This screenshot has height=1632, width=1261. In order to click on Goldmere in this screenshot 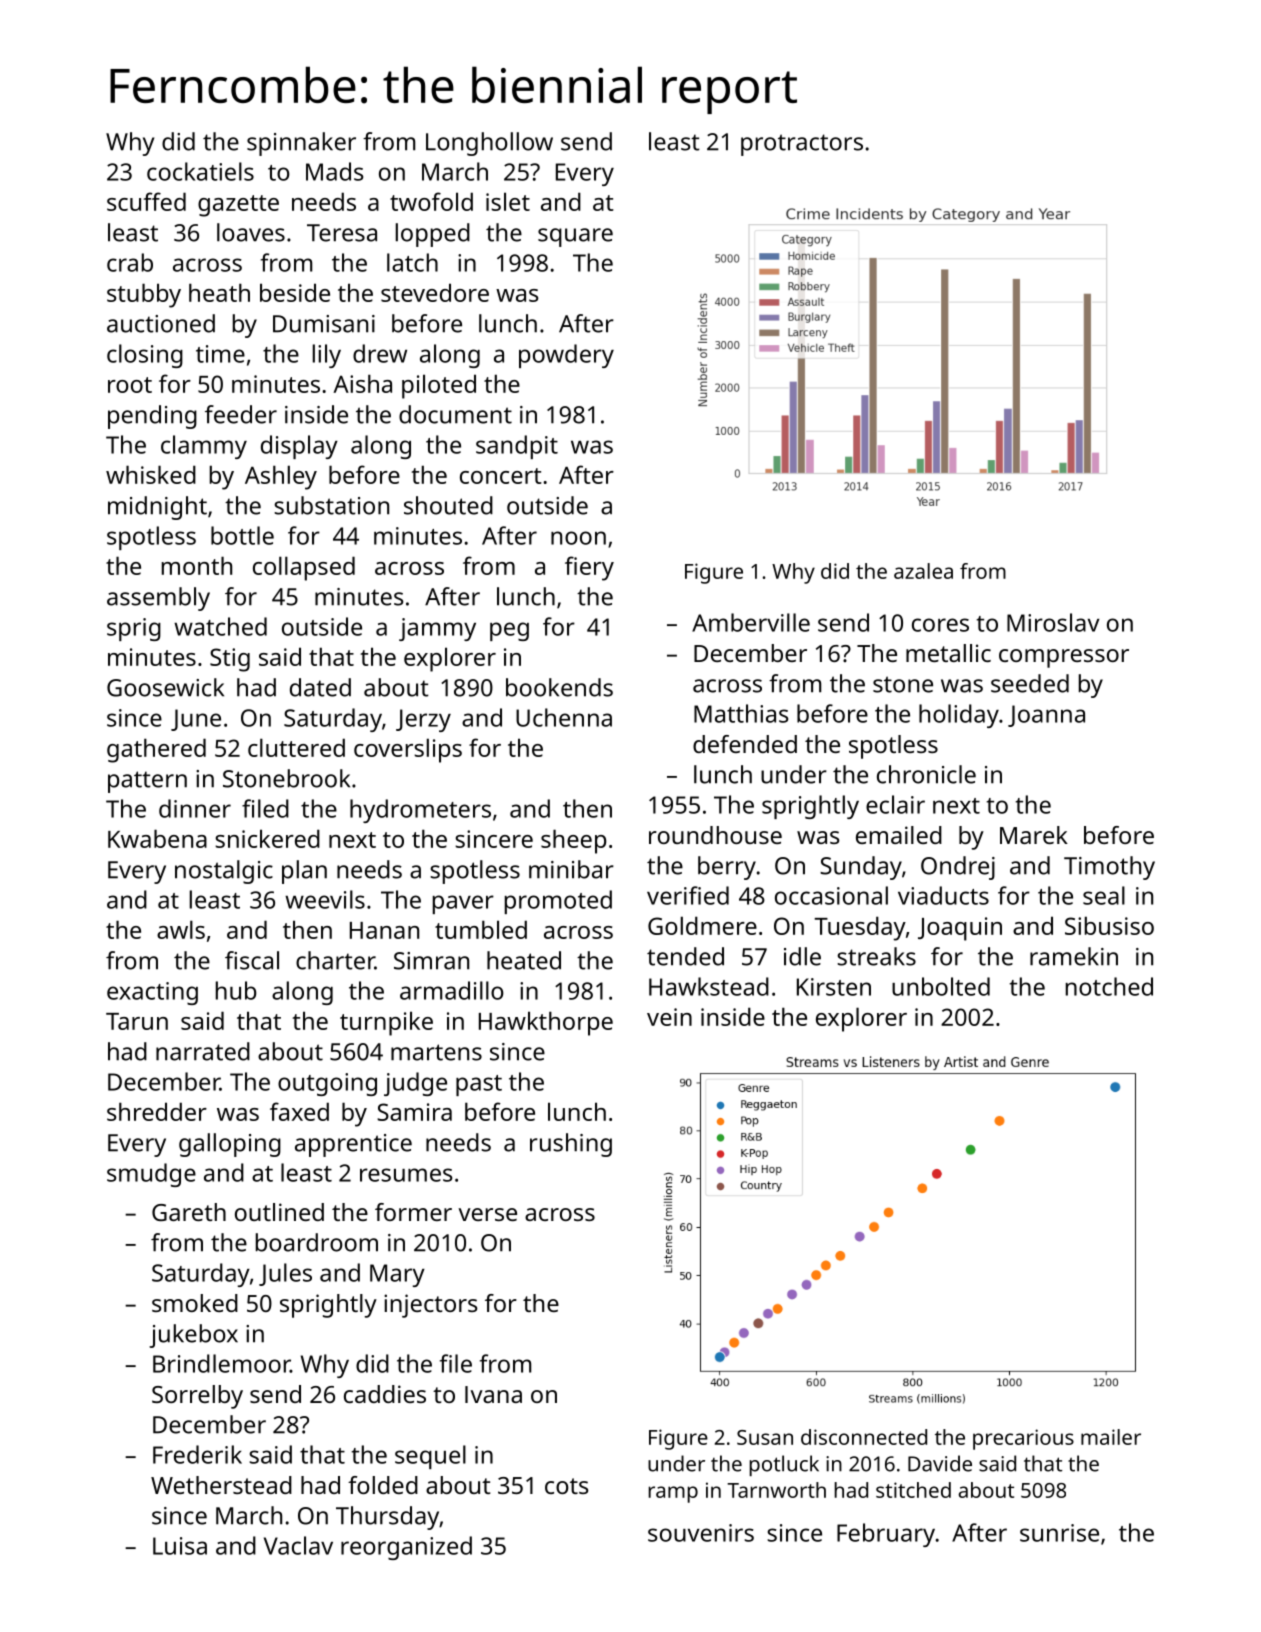, I will do `click(702, 925)`.
